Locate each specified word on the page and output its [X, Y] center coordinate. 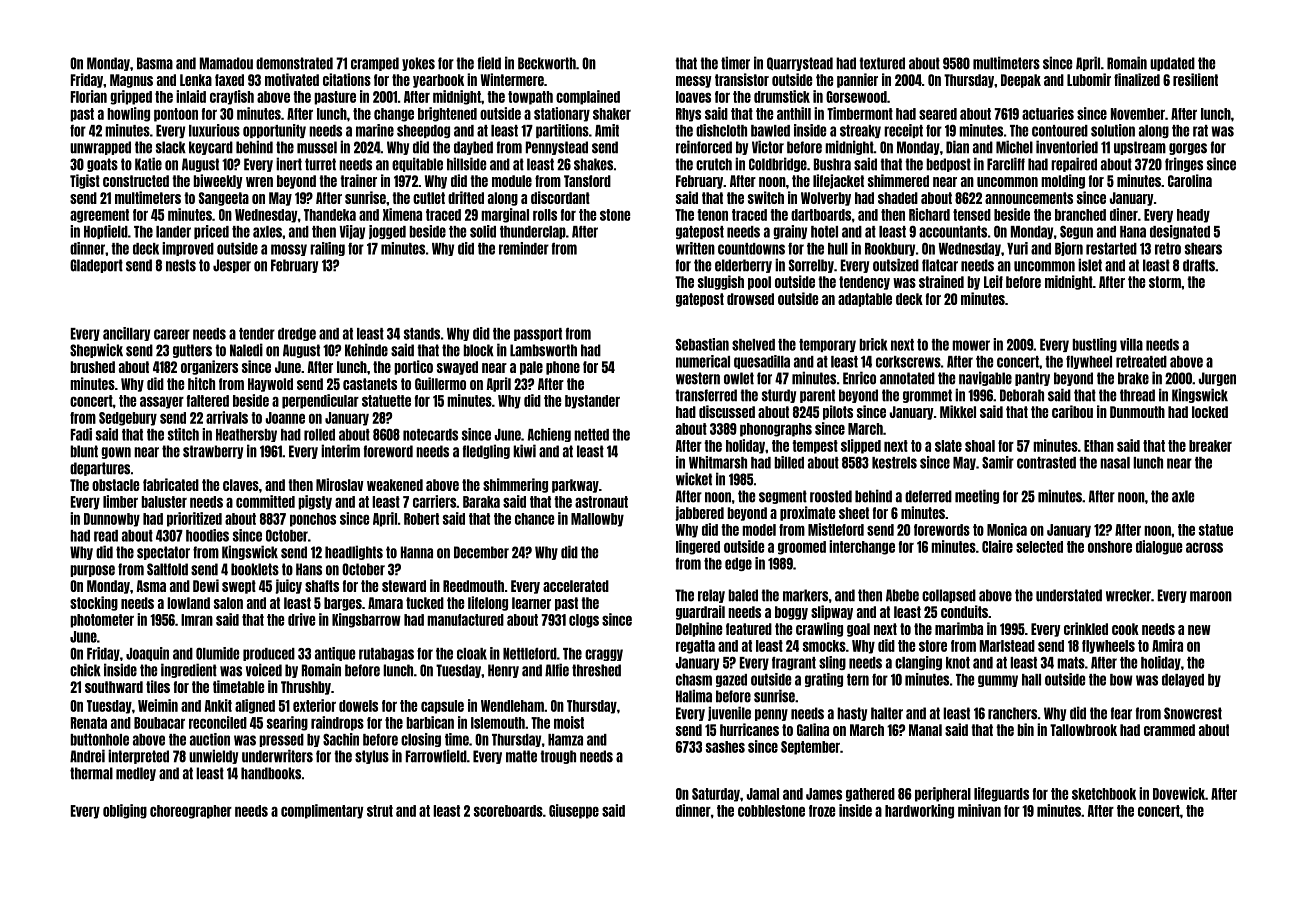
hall [1031, 680]
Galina [813, 729]
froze [822, 811]
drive [301, 619]
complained [588, 97]
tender [257, 334]
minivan [979, 810]
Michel [1014, 147]
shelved [753, 345]
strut [380, 811]
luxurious [214, 130]
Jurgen [1217, 379]
